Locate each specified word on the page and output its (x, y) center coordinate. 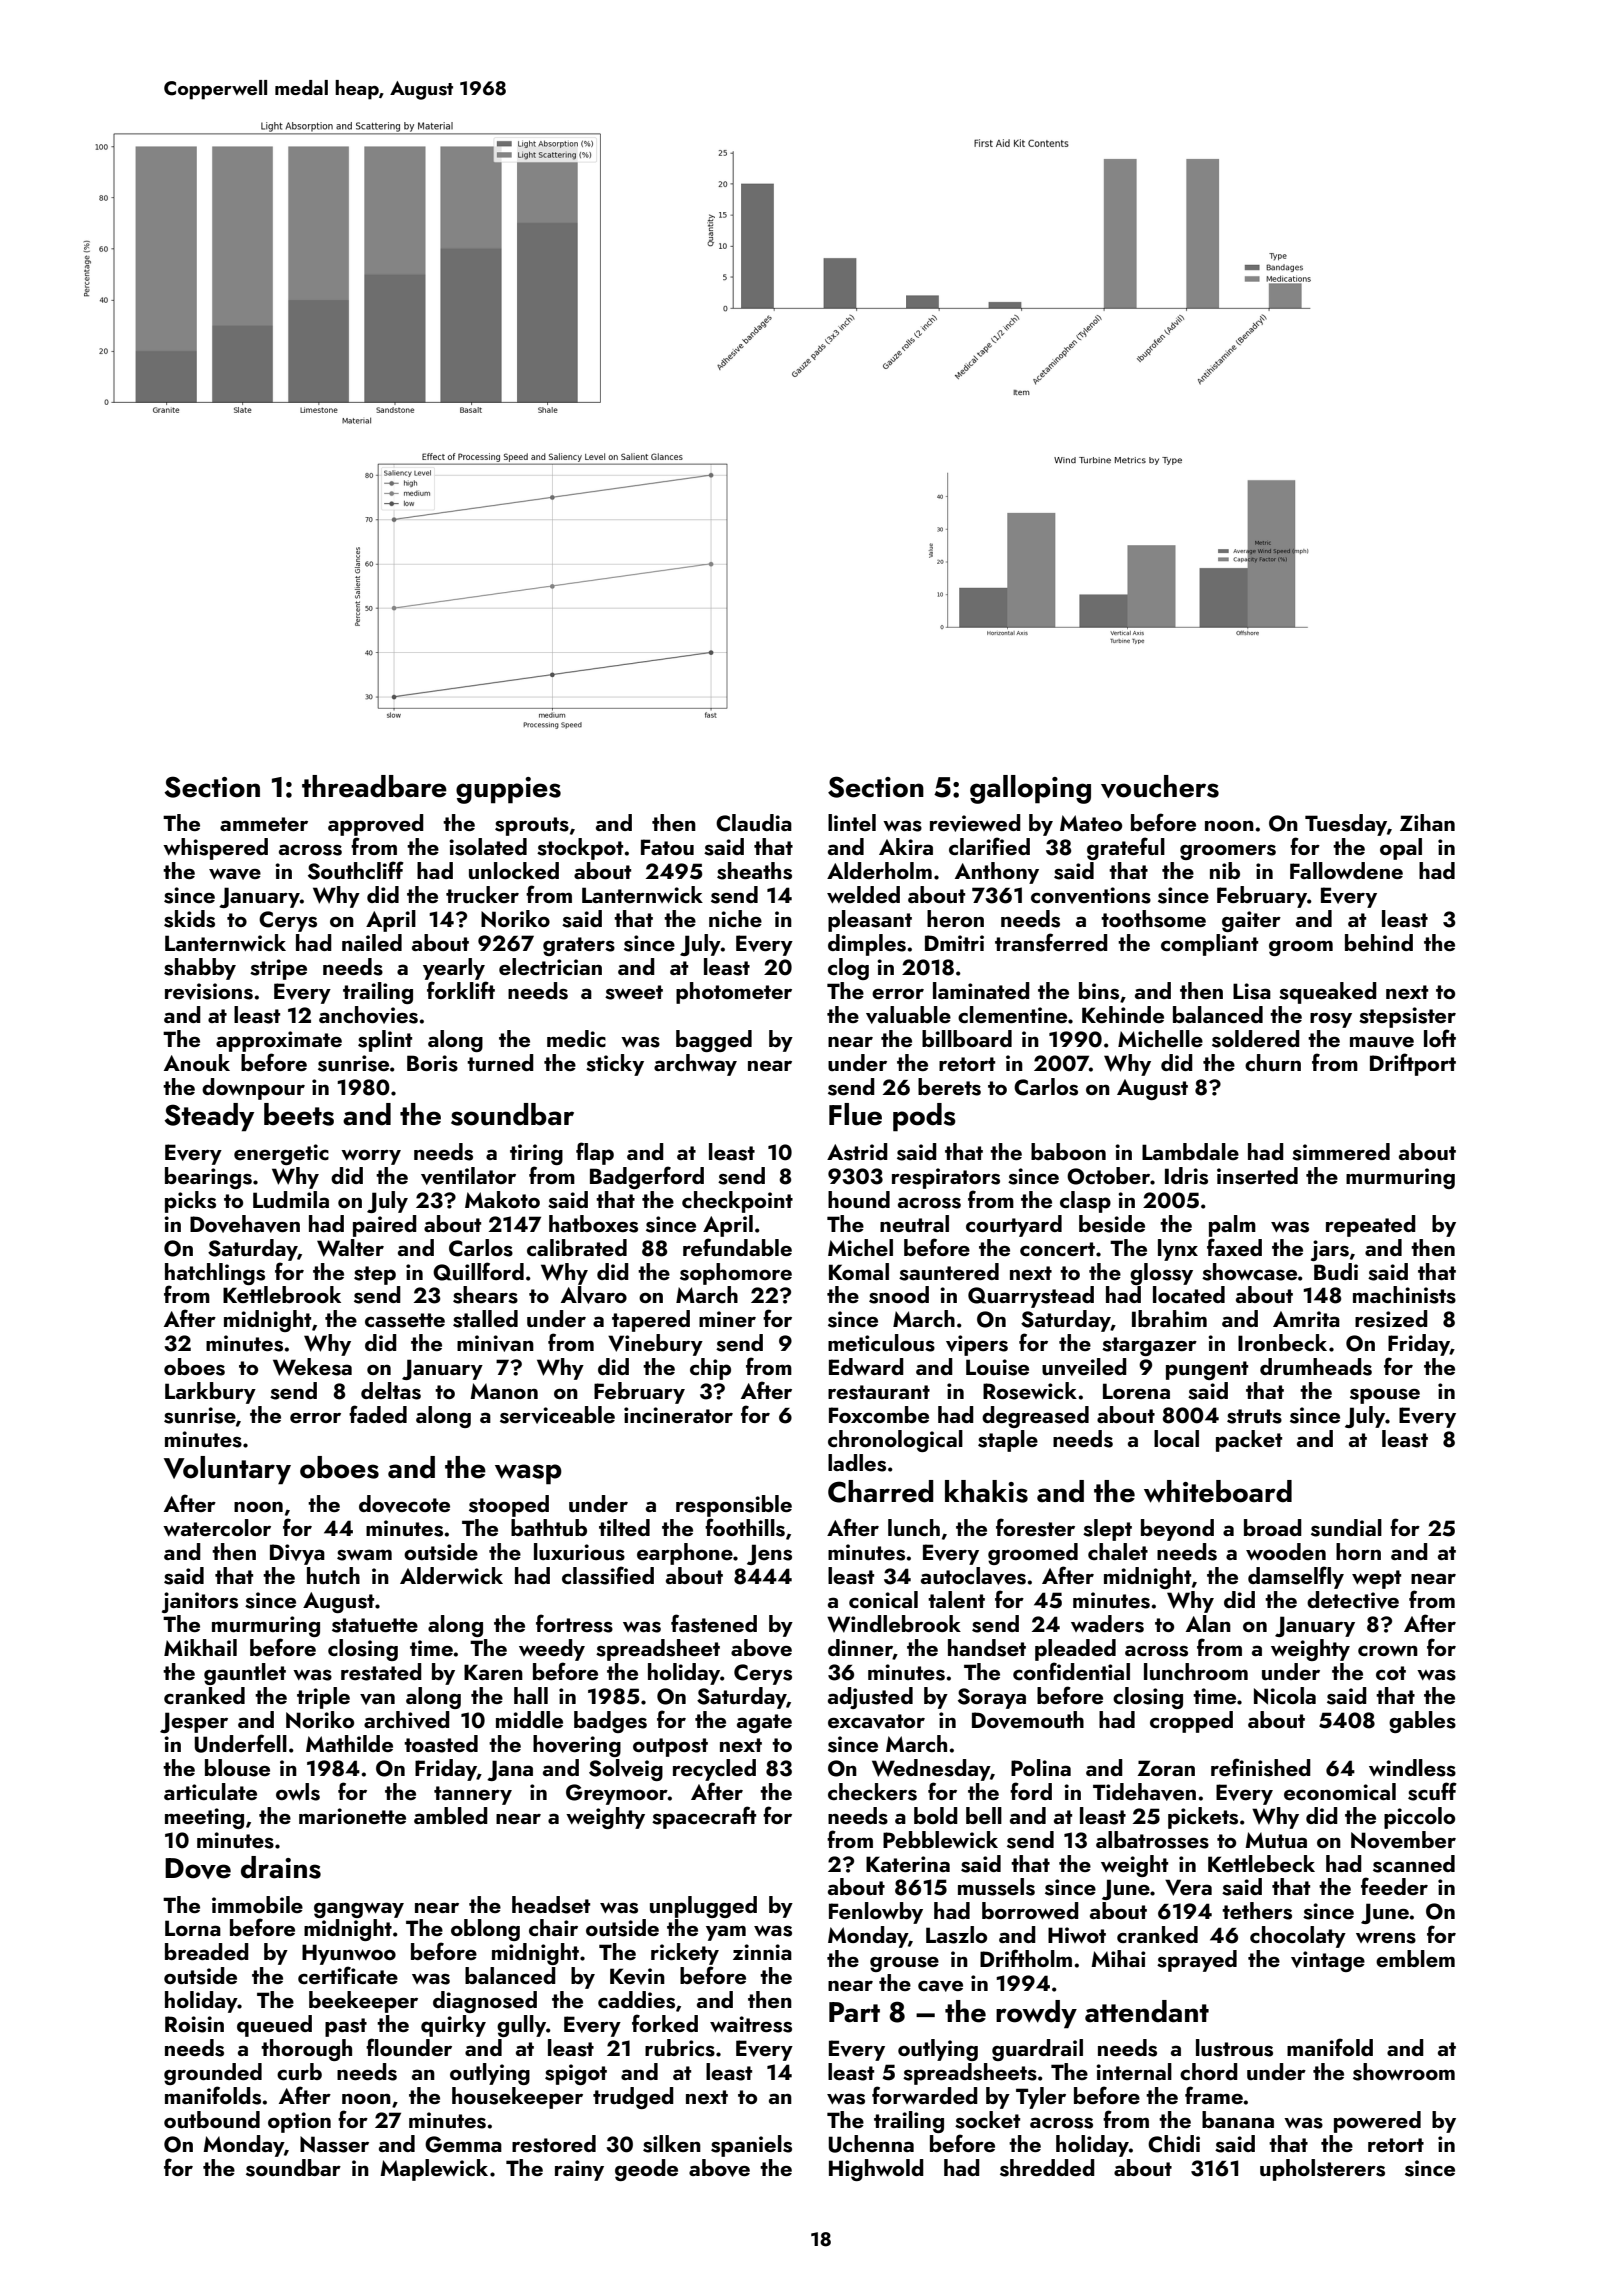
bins (1099, 991)
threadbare (374, 786)
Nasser (334, 2144)
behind (1379, 942)
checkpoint (737, 1202)
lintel (852, 822)
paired (385, 1226)
